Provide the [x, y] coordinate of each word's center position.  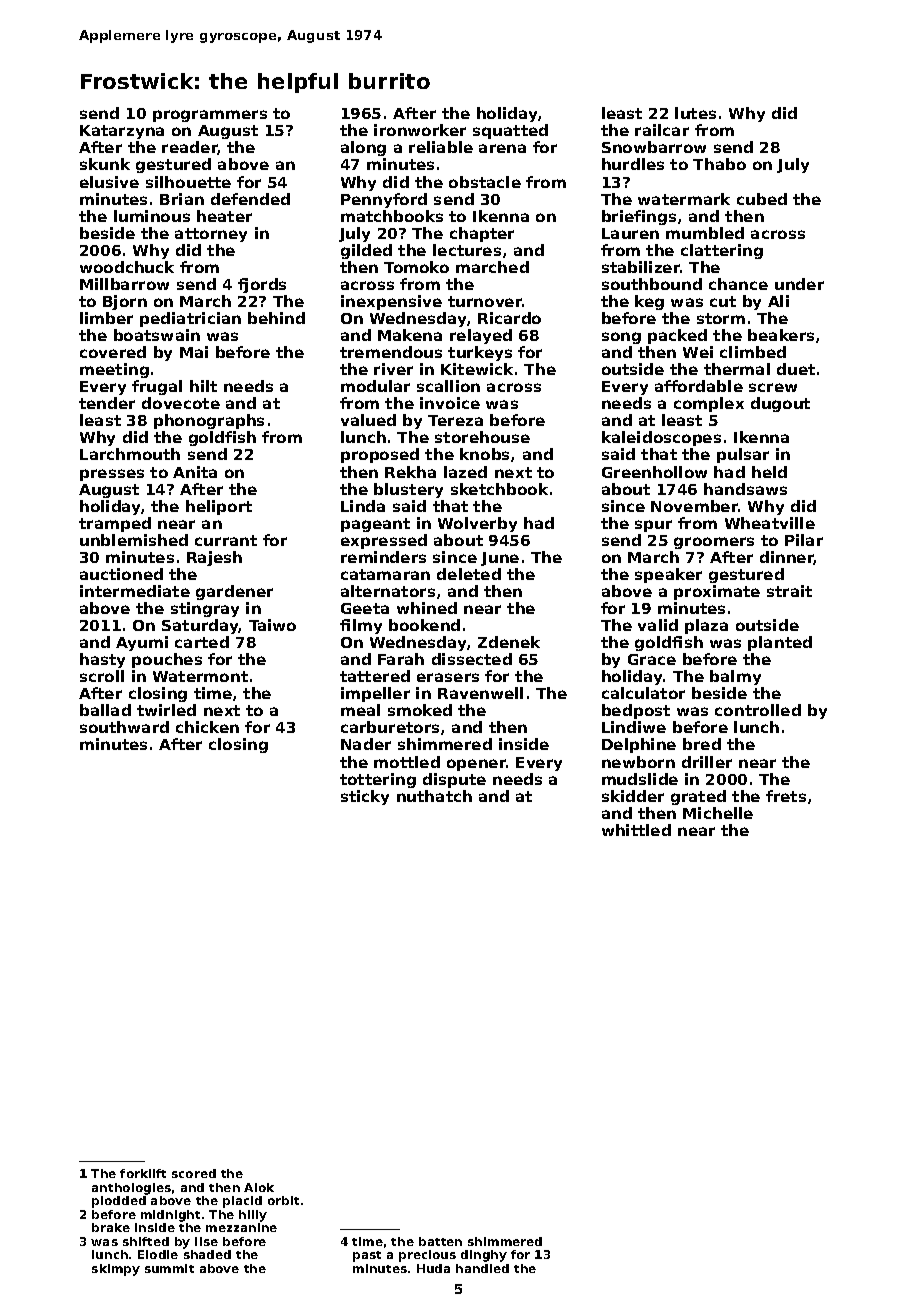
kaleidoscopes [661, 438]
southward [124, 727]
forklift [143, 1173]
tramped [115, 524]
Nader [366, 744]
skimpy [116, 1270]
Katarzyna [122, 132]
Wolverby [477, 524]
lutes [695, 113]
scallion [448, 386]
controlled [758, 710]
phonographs [209, 421]
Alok [259, 1187]
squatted [510, 131]
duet [796, 369]
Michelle [718, 813]
